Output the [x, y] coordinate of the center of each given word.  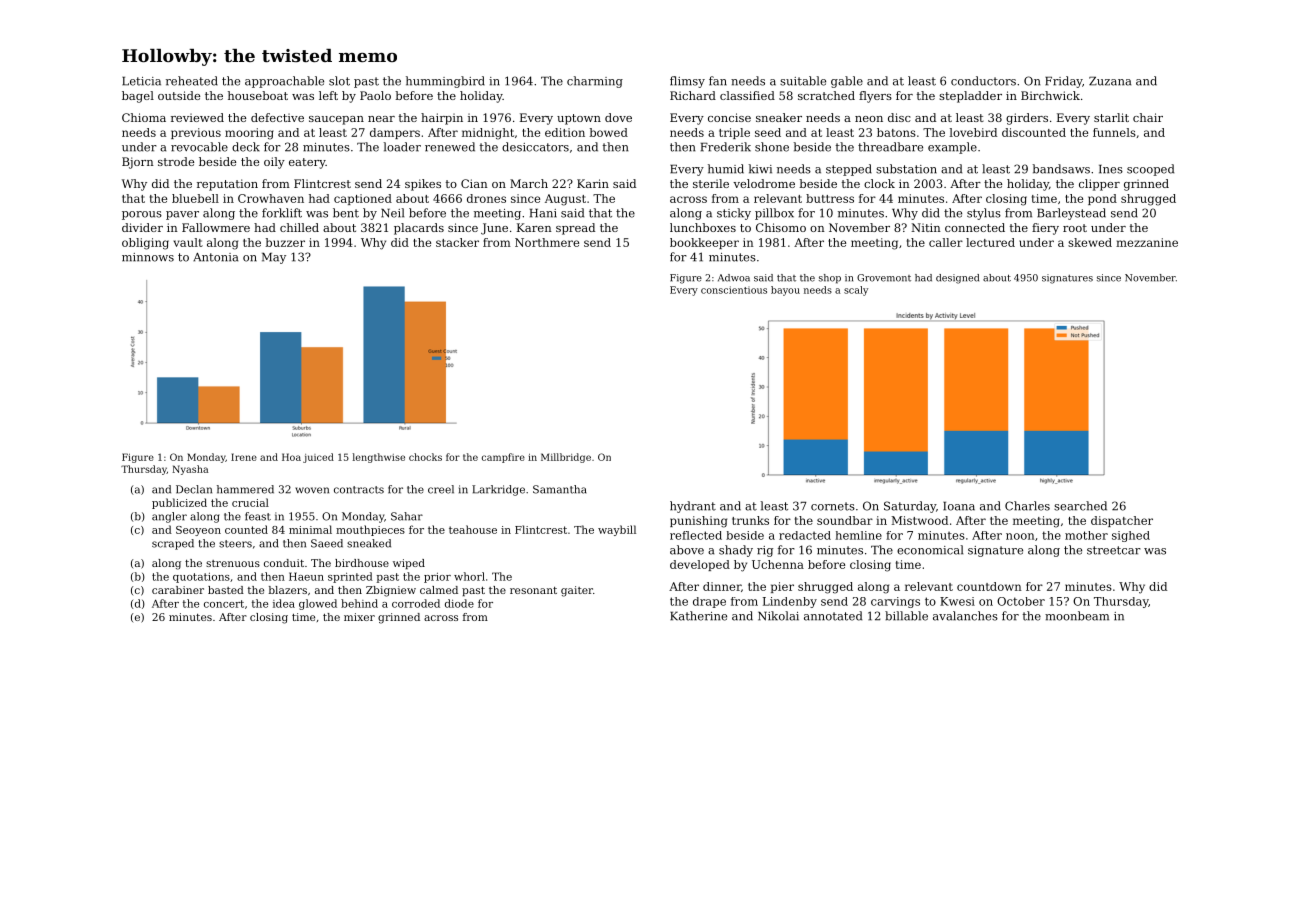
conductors [983, 81]
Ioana [959, 506]
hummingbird [445, 82]
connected [975, 227]
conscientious [734, 290]
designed [957, 279]
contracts [359, 490]
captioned [363, 199]
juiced [318, 458]
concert [224, 604]
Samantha [560, 489]
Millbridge [566, 458]
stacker [457, 242]
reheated [192, 81]
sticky [734, 214]
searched [1080, 506]
